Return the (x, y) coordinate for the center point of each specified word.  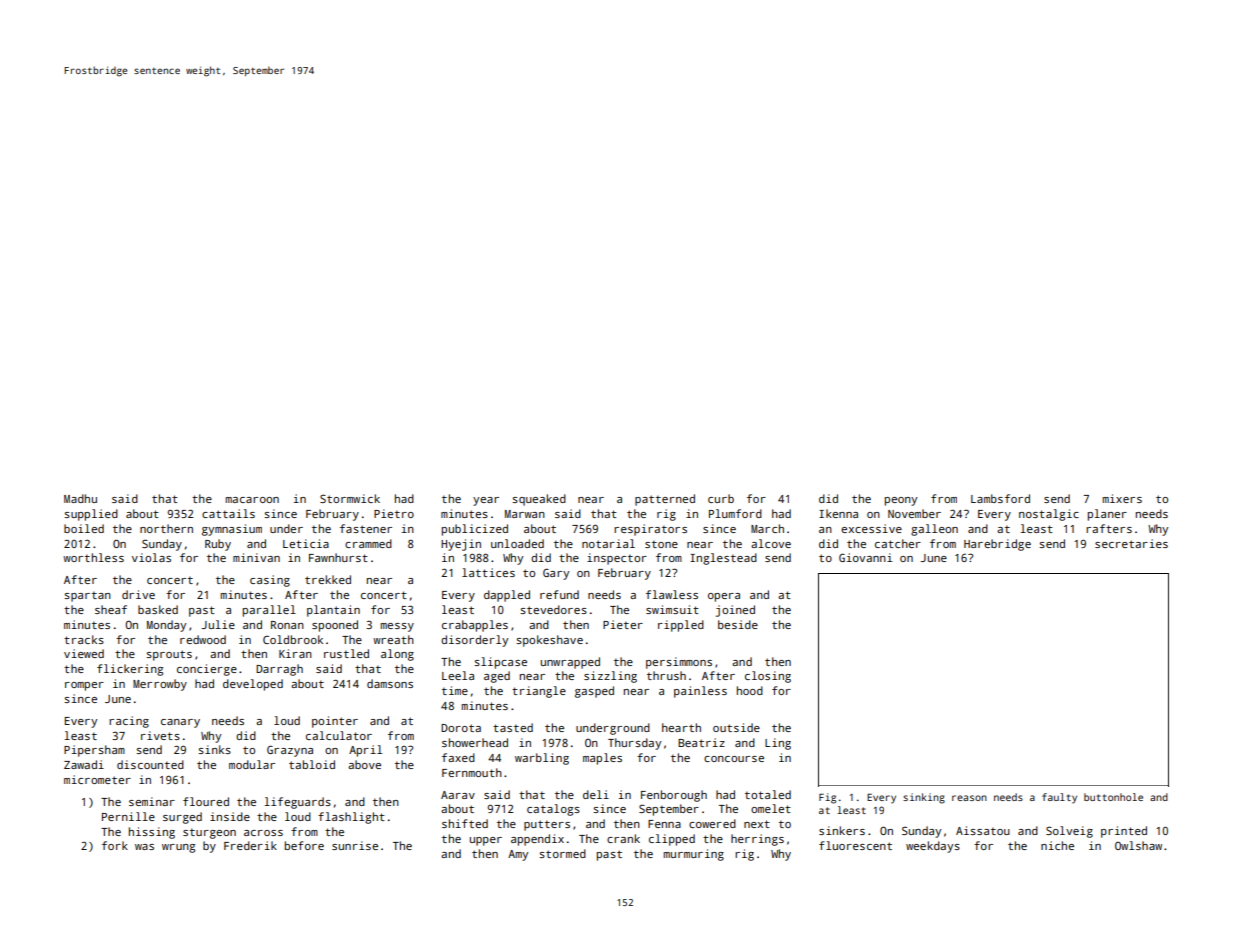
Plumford (735, 513)
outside (736, 727)
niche (1057, 845)
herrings (757, 840)
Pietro (394, 513)
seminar (152, 801)
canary (180, 723)
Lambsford (1000, 498)
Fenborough (674, 796)
